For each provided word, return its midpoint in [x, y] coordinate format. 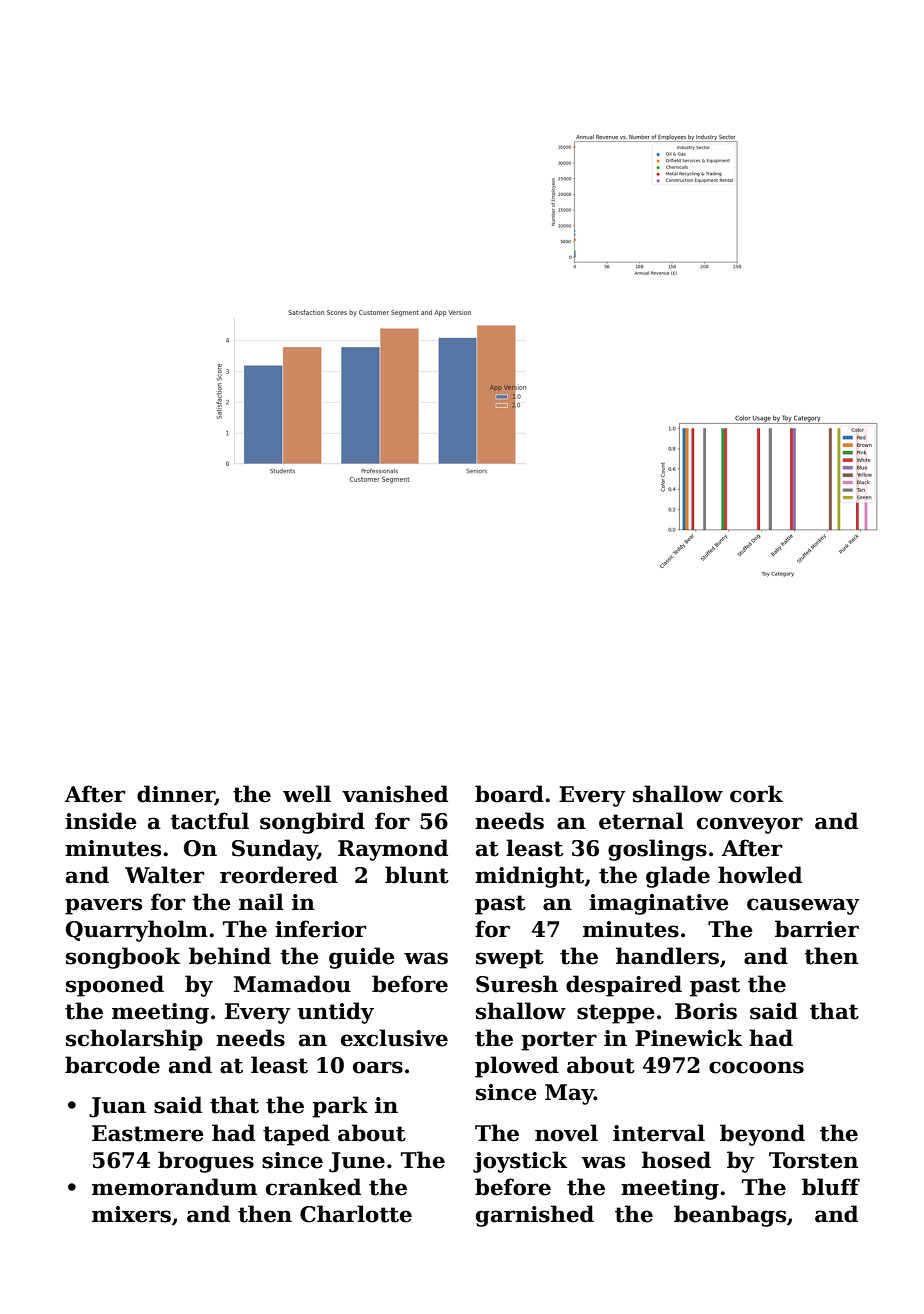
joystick [520, 1162]
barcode [112, 1065]
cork [756, 794]
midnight [529, 877]
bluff [831, 1187]
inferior [320, 929]
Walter [164, 875]
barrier [817, 929]
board [509, 794]
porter [559, 1041]
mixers [131, 1214]
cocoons [756, 1067]
